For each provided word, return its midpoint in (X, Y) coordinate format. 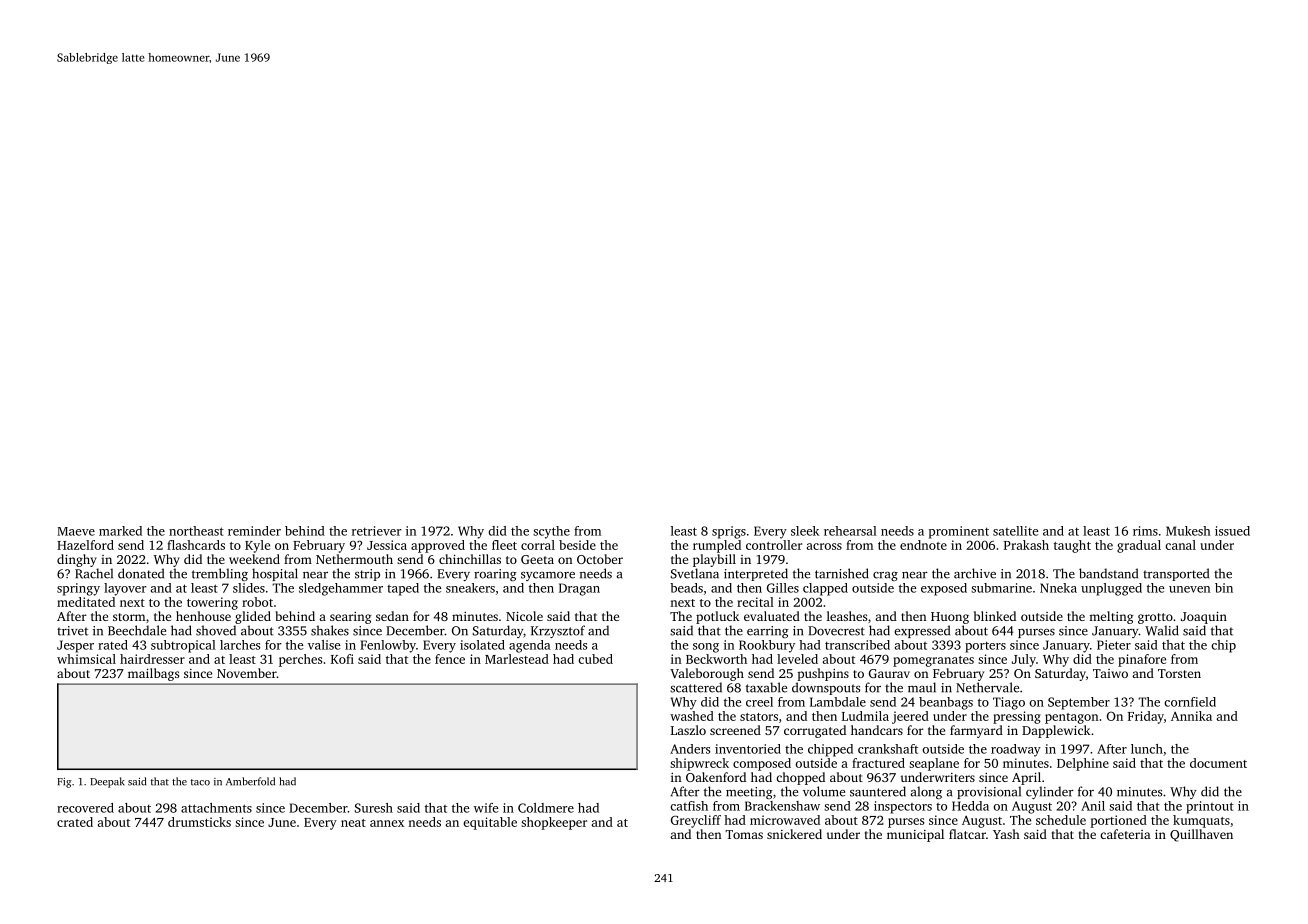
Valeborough (707, 674)
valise (324, 645)
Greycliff (696, 821)
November (247, 673)
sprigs (729, 532)
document (1218, 763)
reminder (254, 531)
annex (387, 823)
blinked (995, 616)
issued (1232, 531)
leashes (847, 616)
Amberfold (250, 781)
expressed (922, 631)
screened (735, 730)
